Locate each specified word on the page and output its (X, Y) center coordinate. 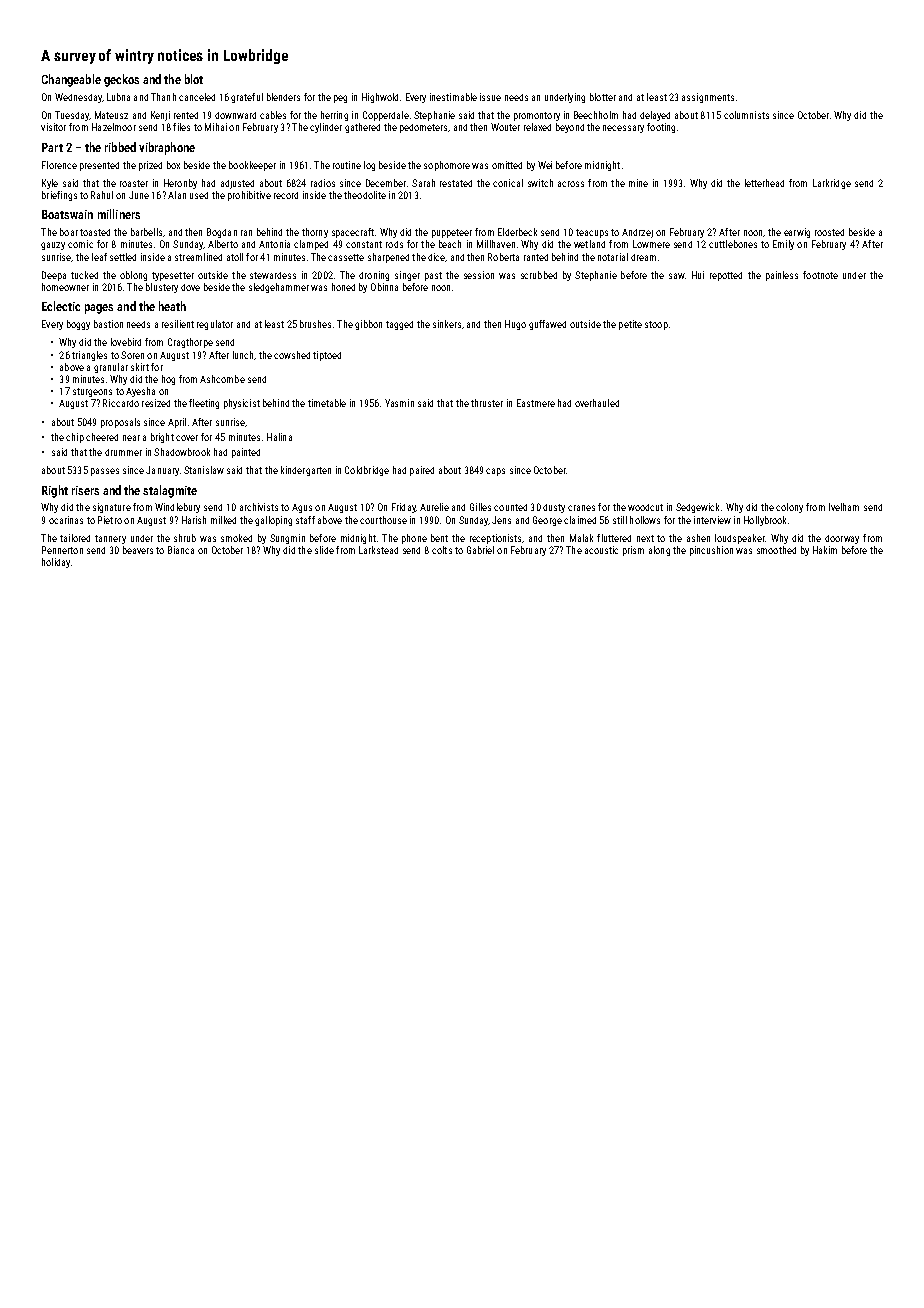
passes (105, 472)
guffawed (547, 325)
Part (52, 147)
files (181, 127)
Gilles (480, 507)
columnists (746, 115)
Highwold (380, 98)
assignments (708, 98)
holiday (56, 563)
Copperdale (386, 116)
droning (374, 276)
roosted (829, 232)
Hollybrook (765, 521)
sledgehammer (279, 288)
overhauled (597, 403)
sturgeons (92, 392)
